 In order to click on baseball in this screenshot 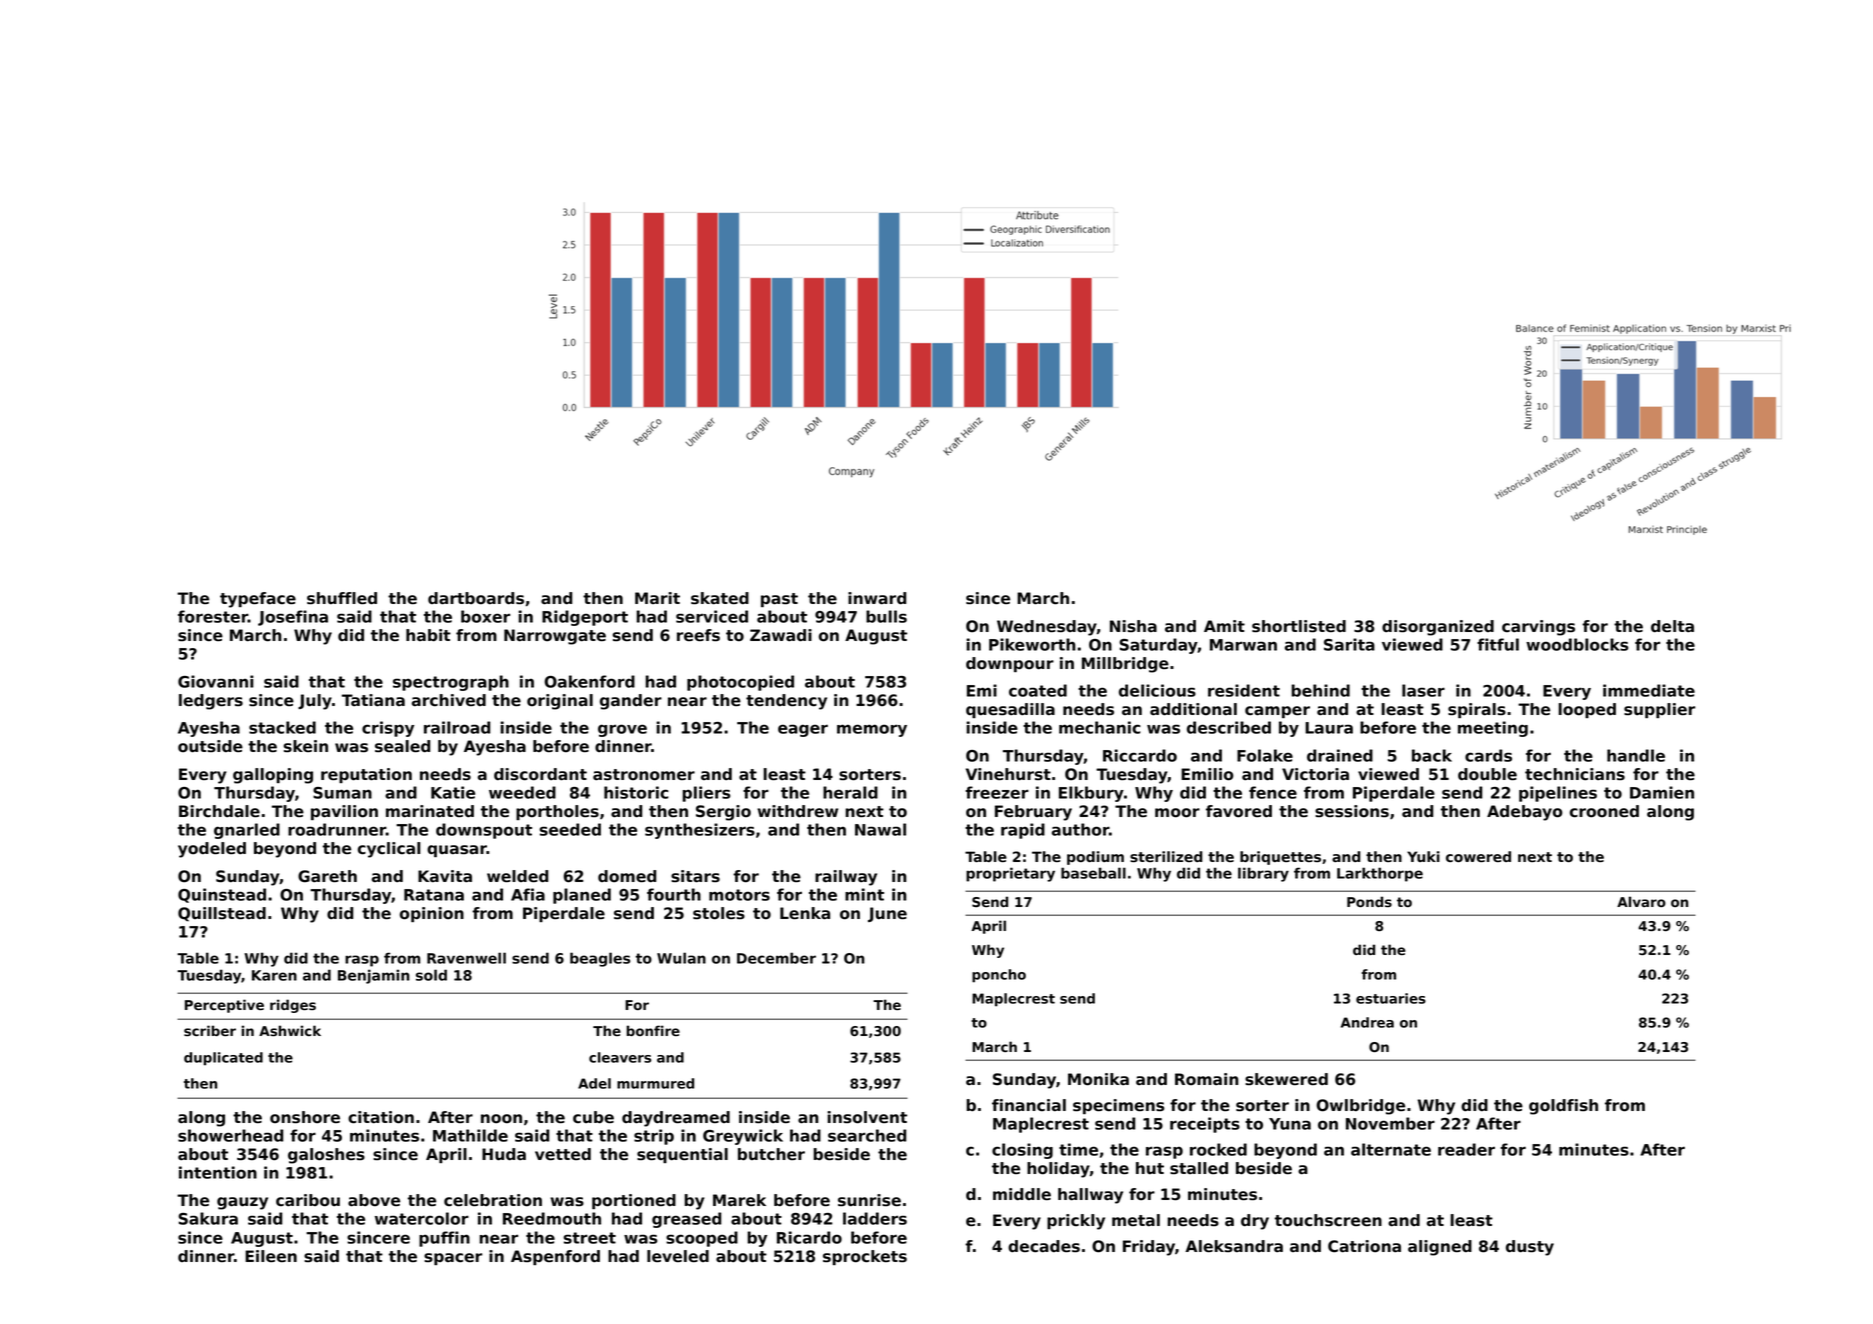, I will do `click(1093, 873)`.
